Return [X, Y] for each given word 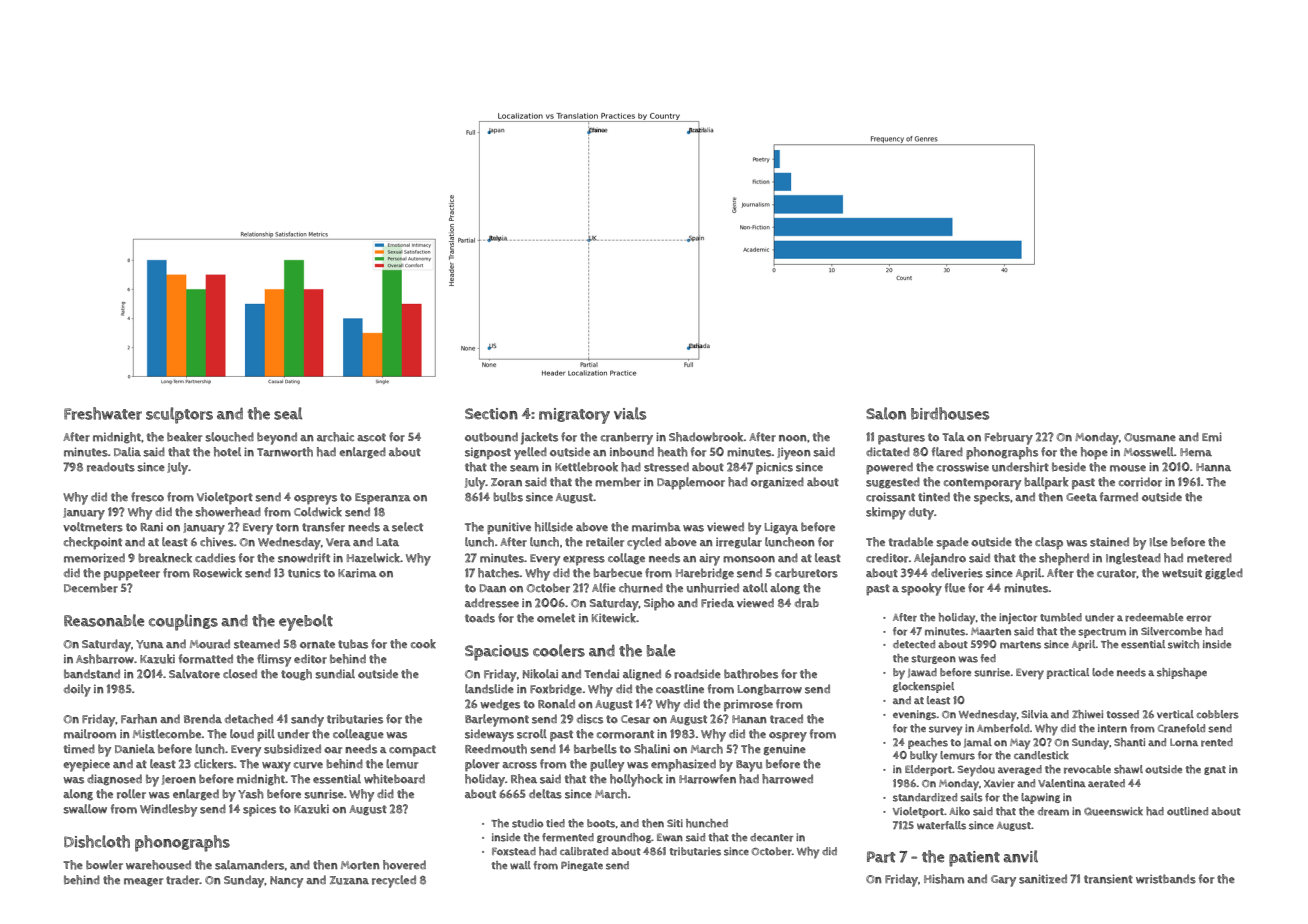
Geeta [1081, 497]
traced [786, 719]
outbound [491, 437]
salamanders [249, 865]
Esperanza [383, 499]
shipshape [1182, 673]
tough [296, 675]
